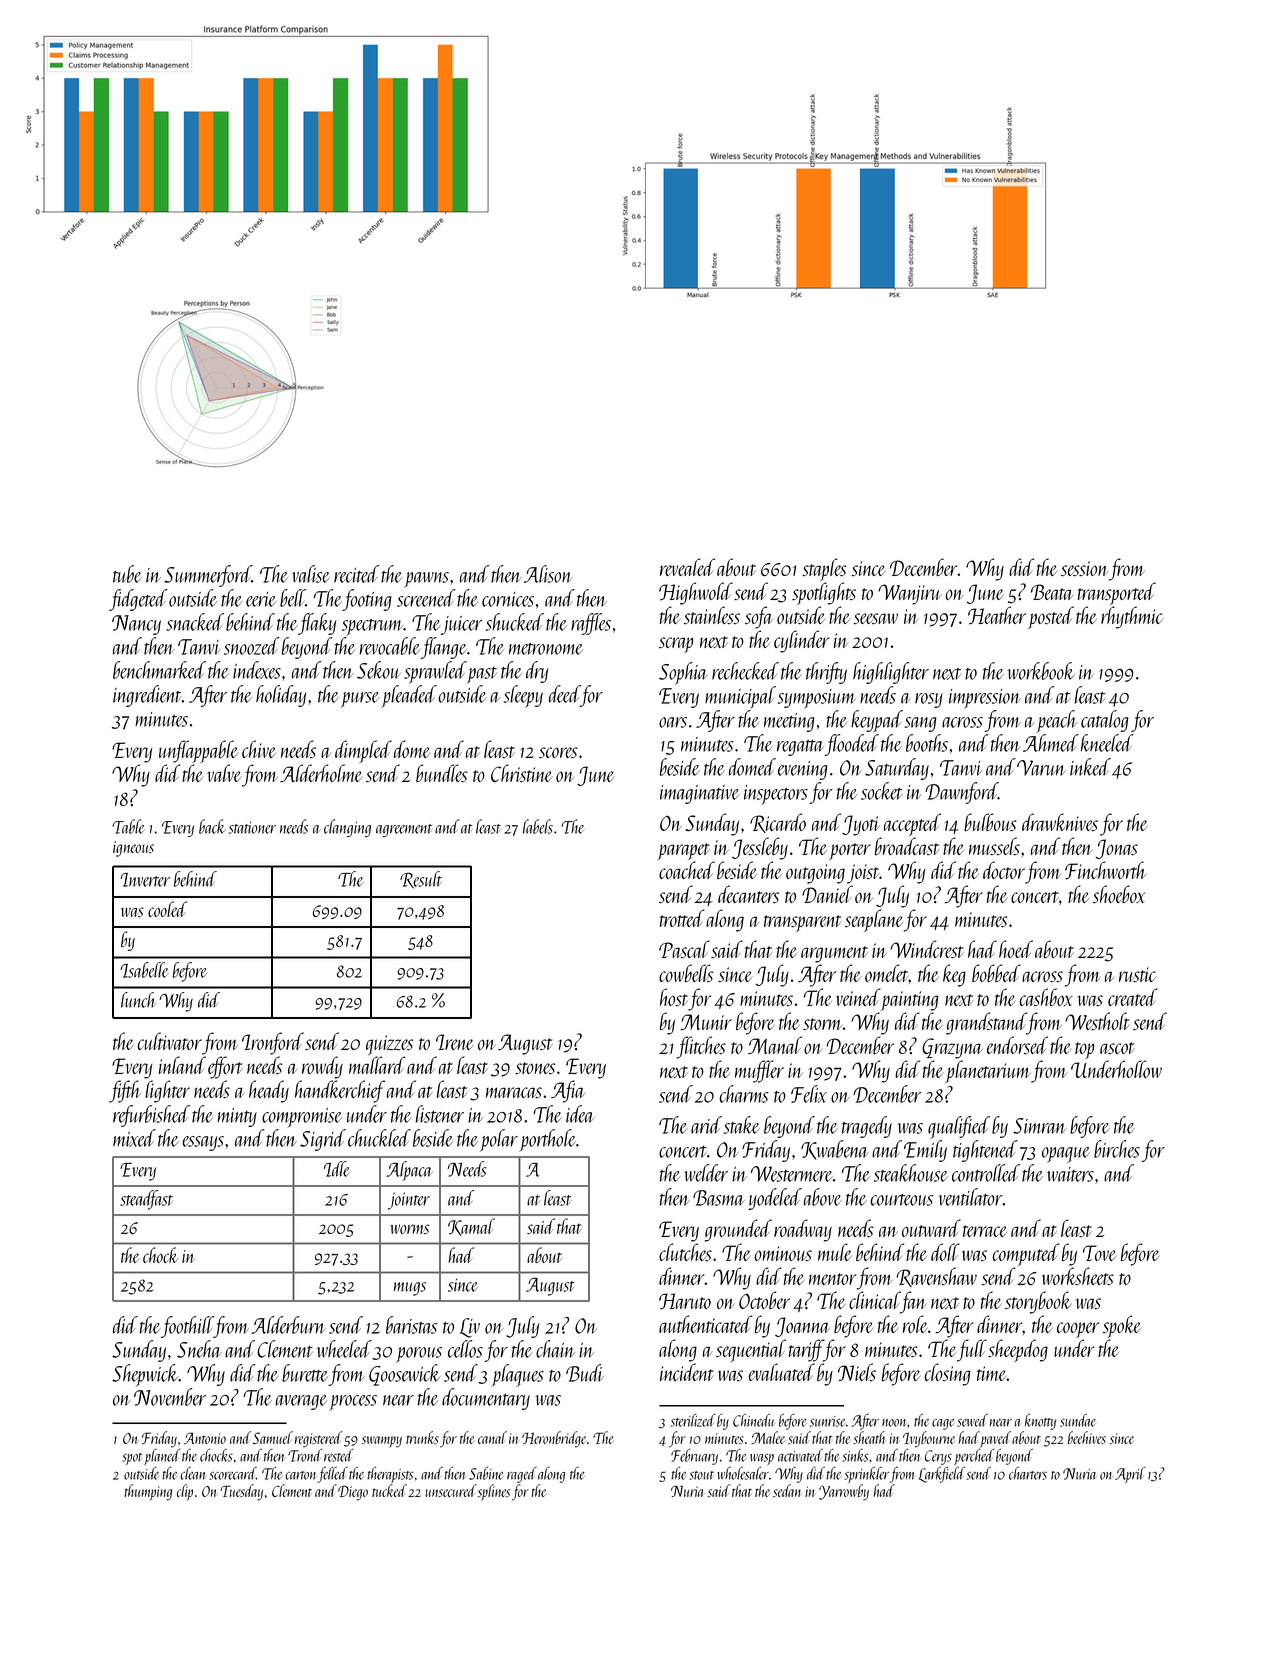 The image size is (1278, 1654). I want to click on stout, so click(701, 1475).
